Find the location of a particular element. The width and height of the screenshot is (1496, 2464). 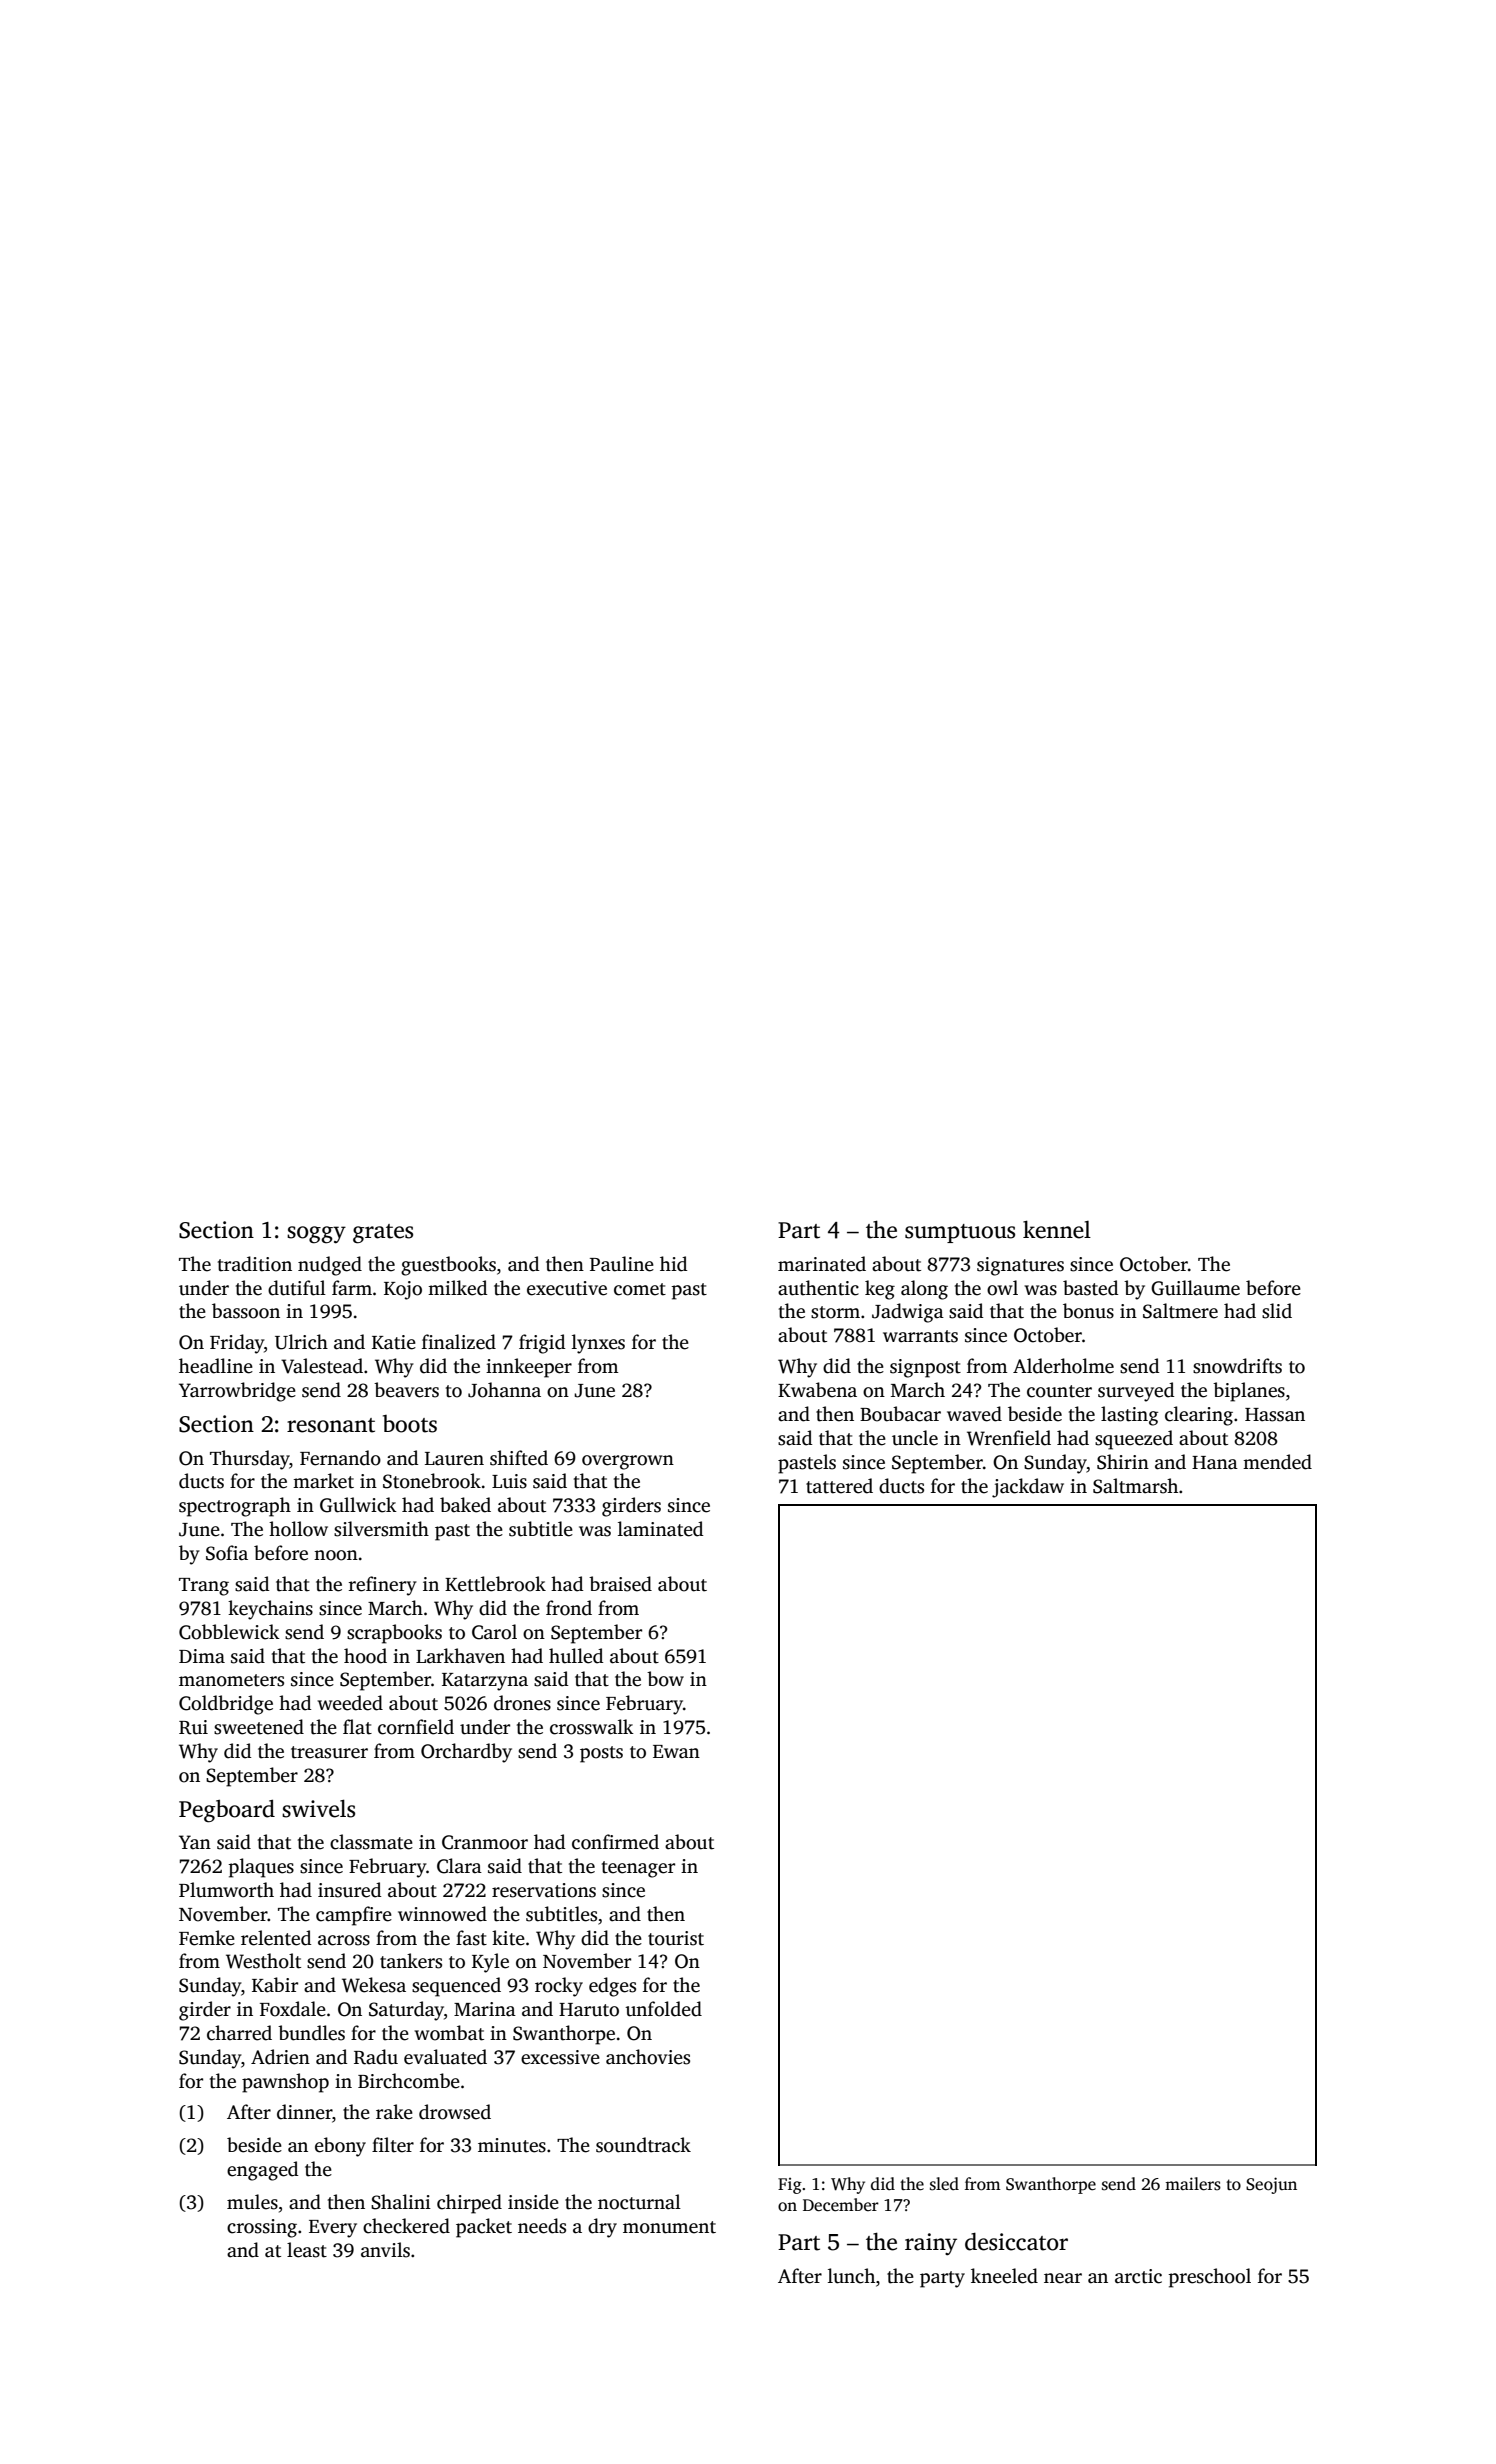

tattered is located at coordinates (839, 1486).
